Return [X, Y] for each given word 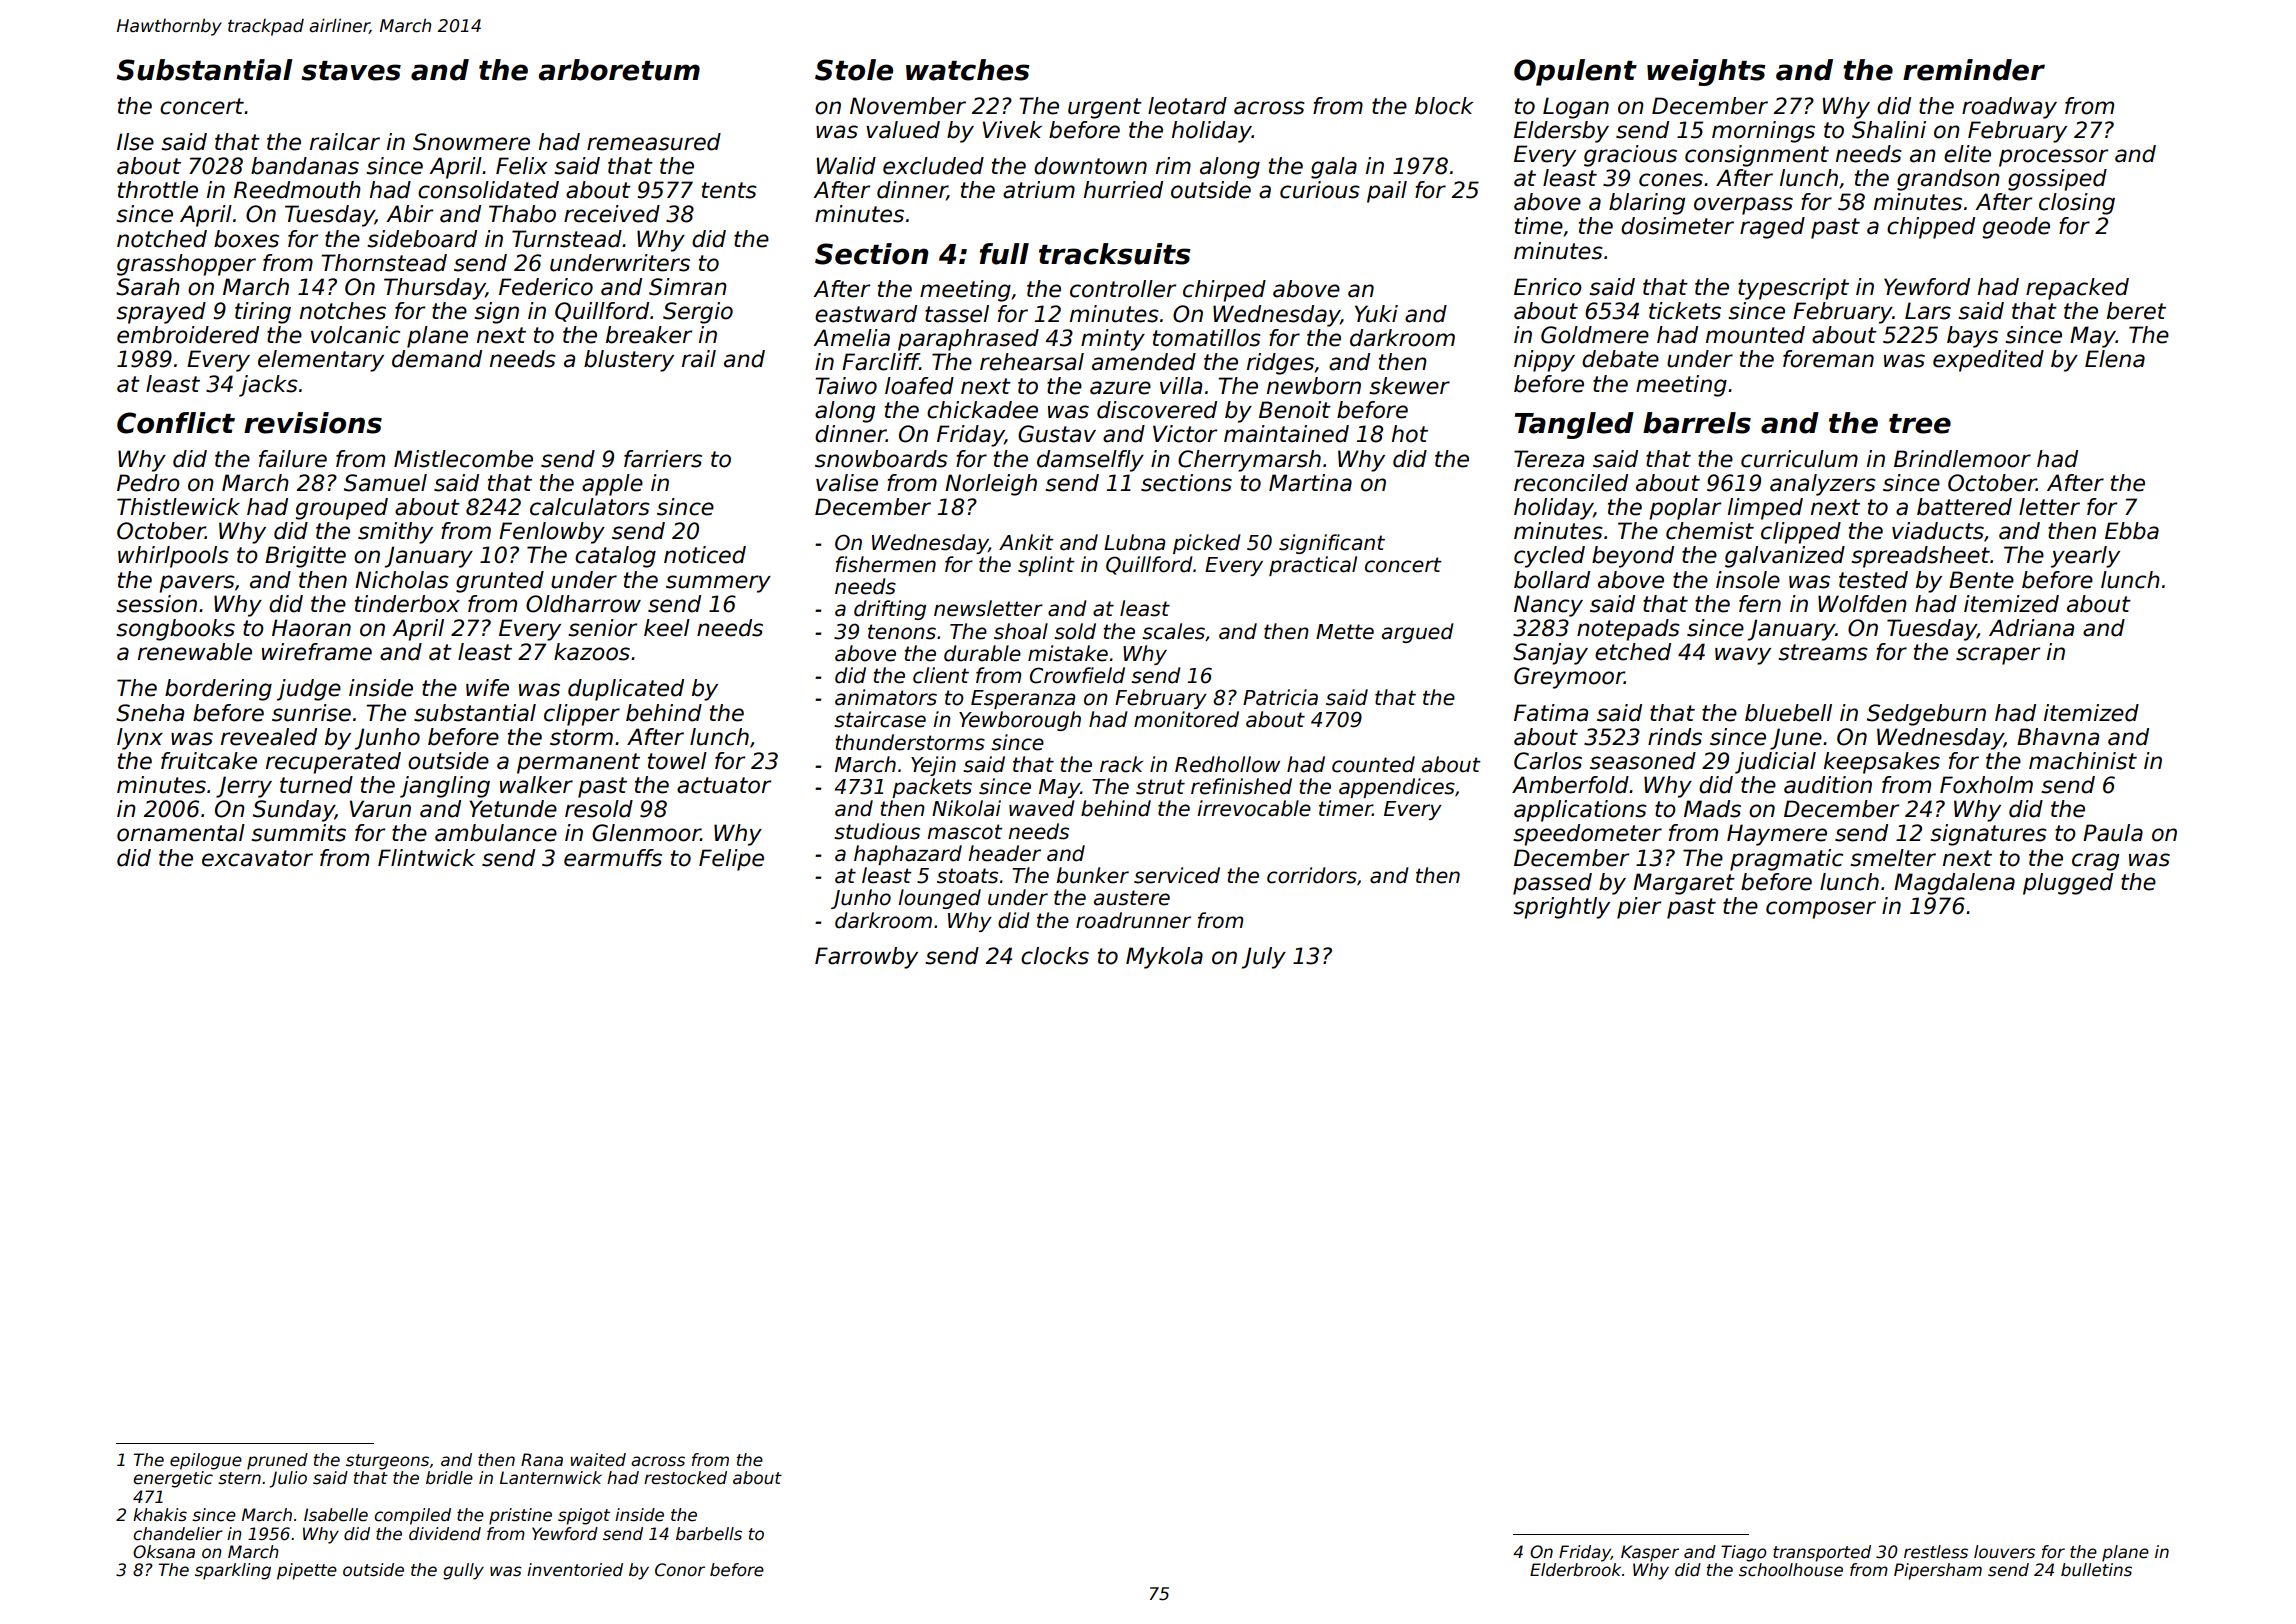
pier [1639, 908]
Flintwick [426, 858]
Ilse [135, 142]
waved [1041, 808]
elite [1967, 154]
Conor [680, 1570]
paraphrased [968, 340]
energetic [173, 1479]
